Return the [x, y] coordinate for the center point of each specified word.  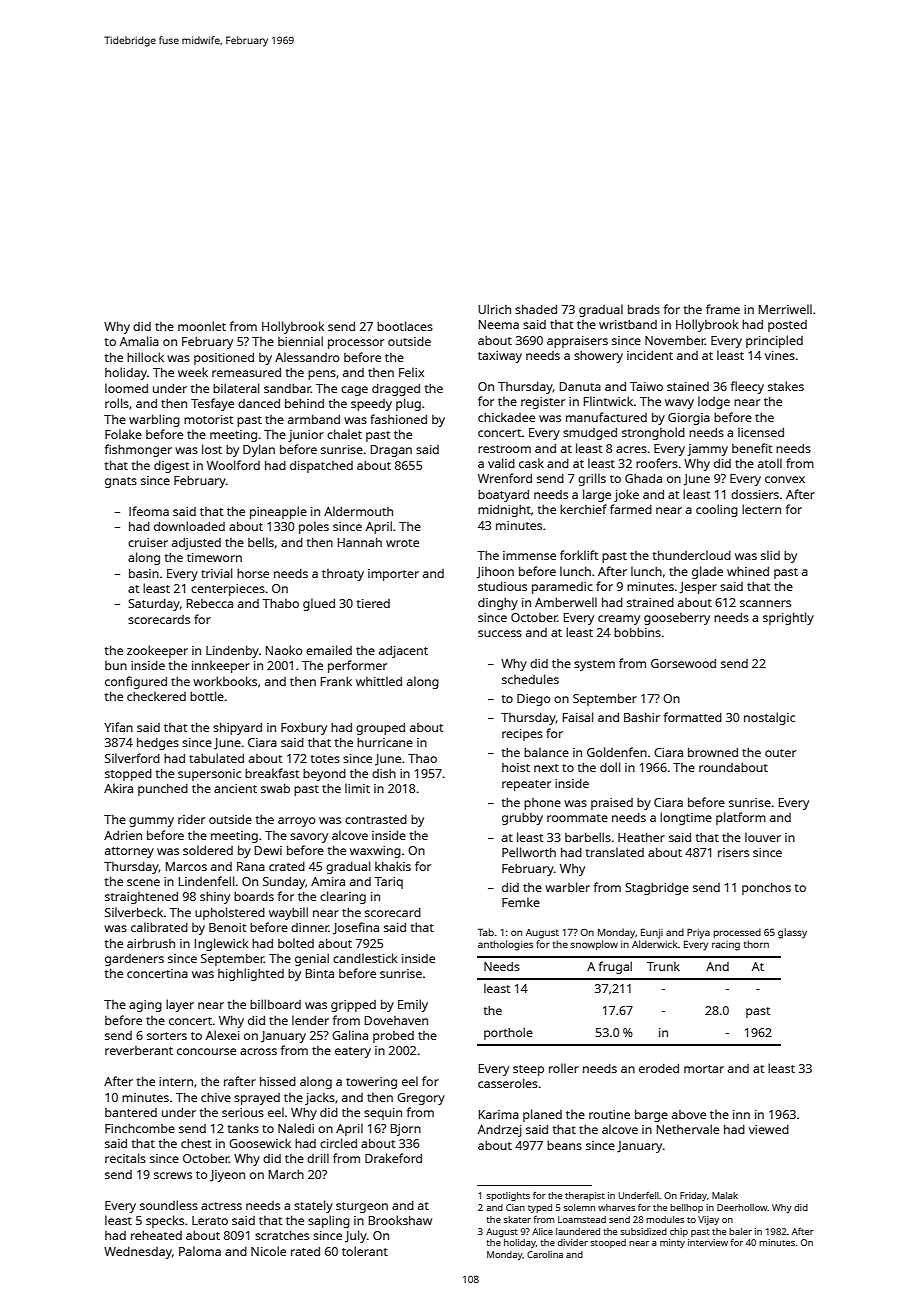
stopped [128, 775]
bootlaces [405, 326]
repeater [526, 785]
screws [173, 1175]
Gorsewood [683, 663]
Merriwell [785, 309]
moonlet [202, 326]
